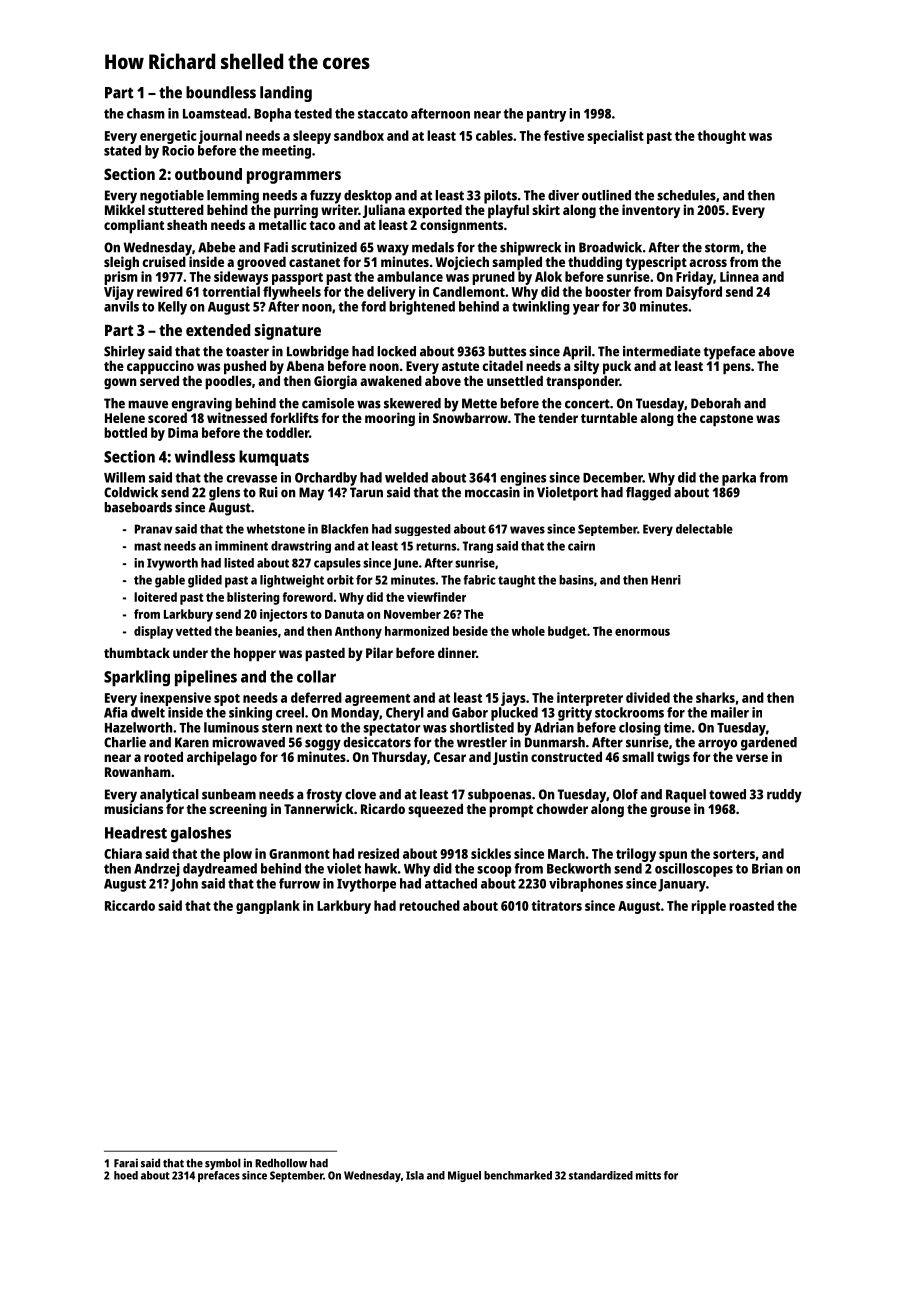 The height and width of the screenshot is (1316, 908). I want to click on Brian, so click(767, 868).
